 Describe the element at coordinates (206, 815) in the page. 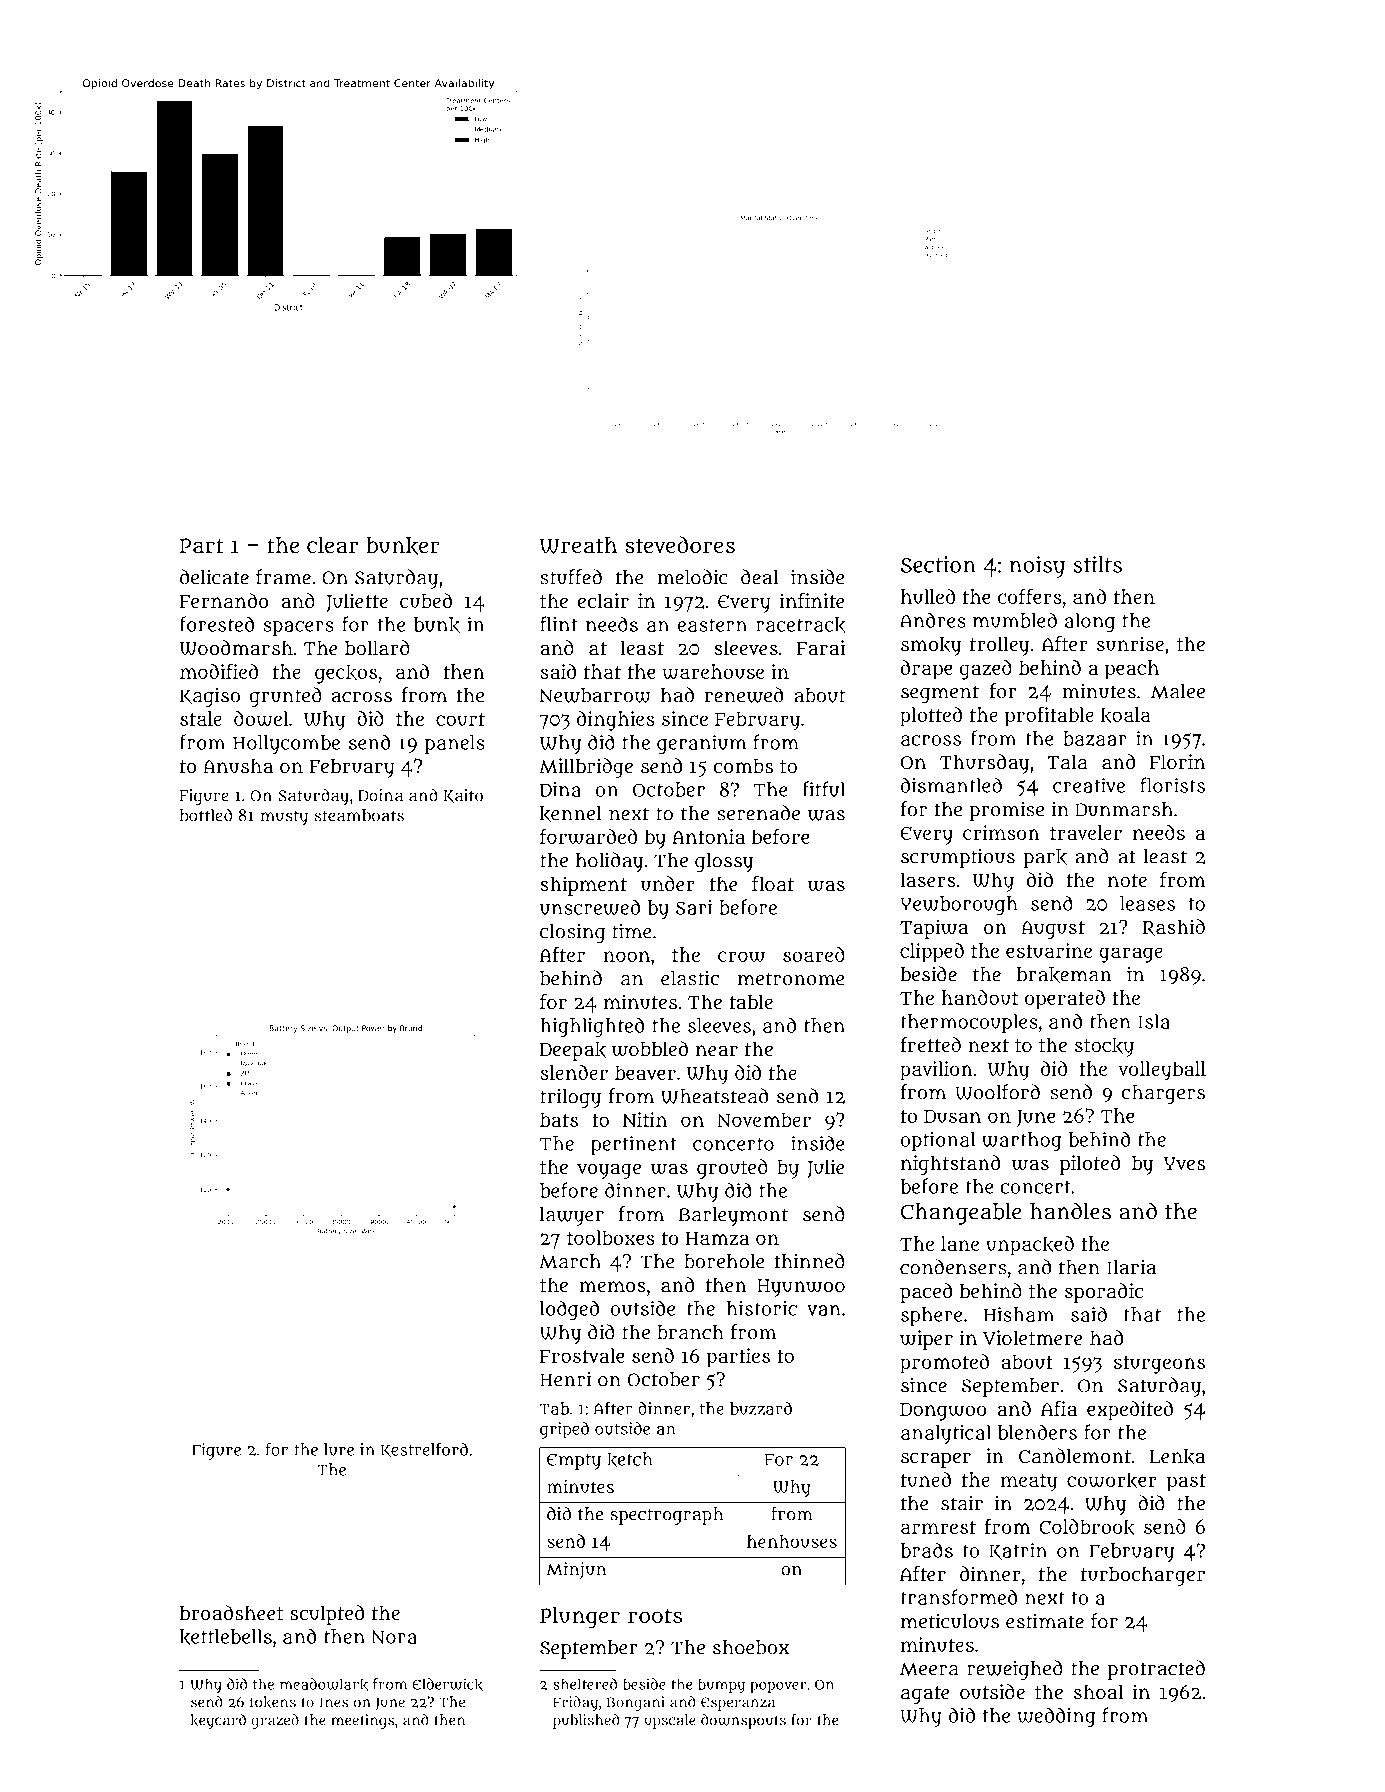

I see `bottled` at that location.
